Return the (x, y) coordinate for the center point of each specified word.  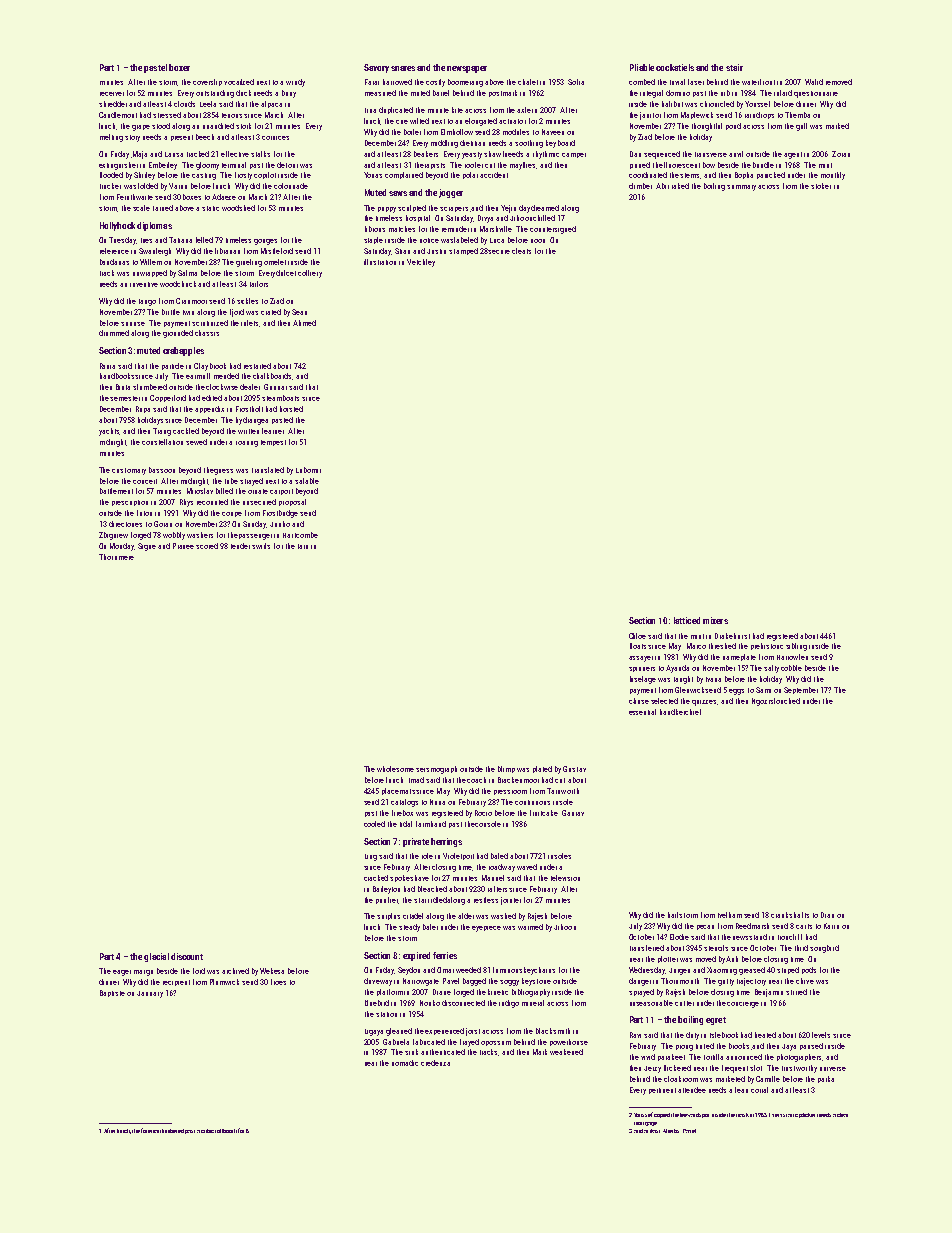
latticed (687, 620)
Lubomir (308, 470)
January (150, 994)
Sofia (576, 82)
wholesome (395, 769)
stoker (821, 186)
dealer (250, 387)
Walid (814, 82)
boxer (179, 67)
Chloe (637, 636)
